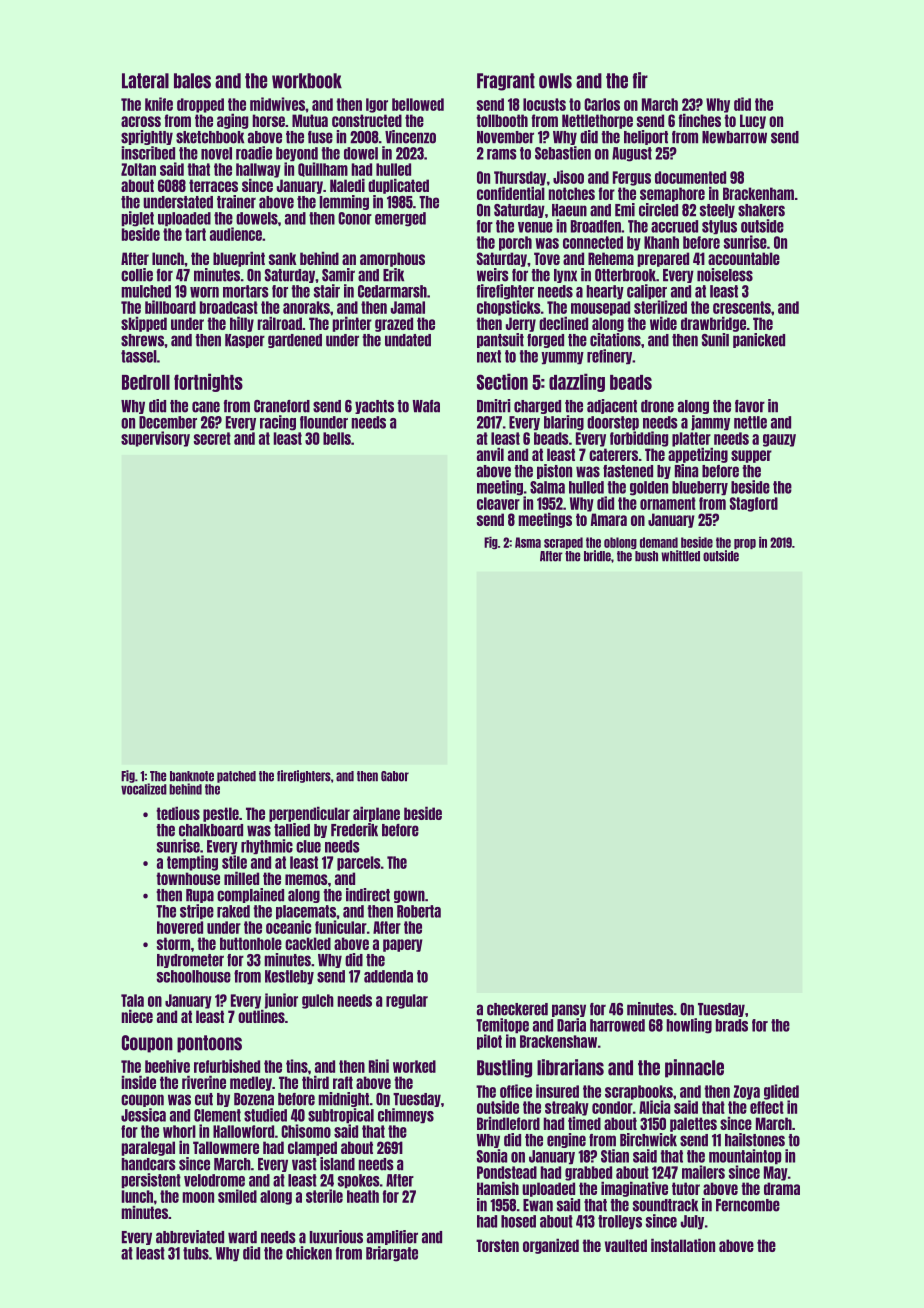 The width and height of the document is (924, 1308). I want to click on Fergus, so click(632, 178).
